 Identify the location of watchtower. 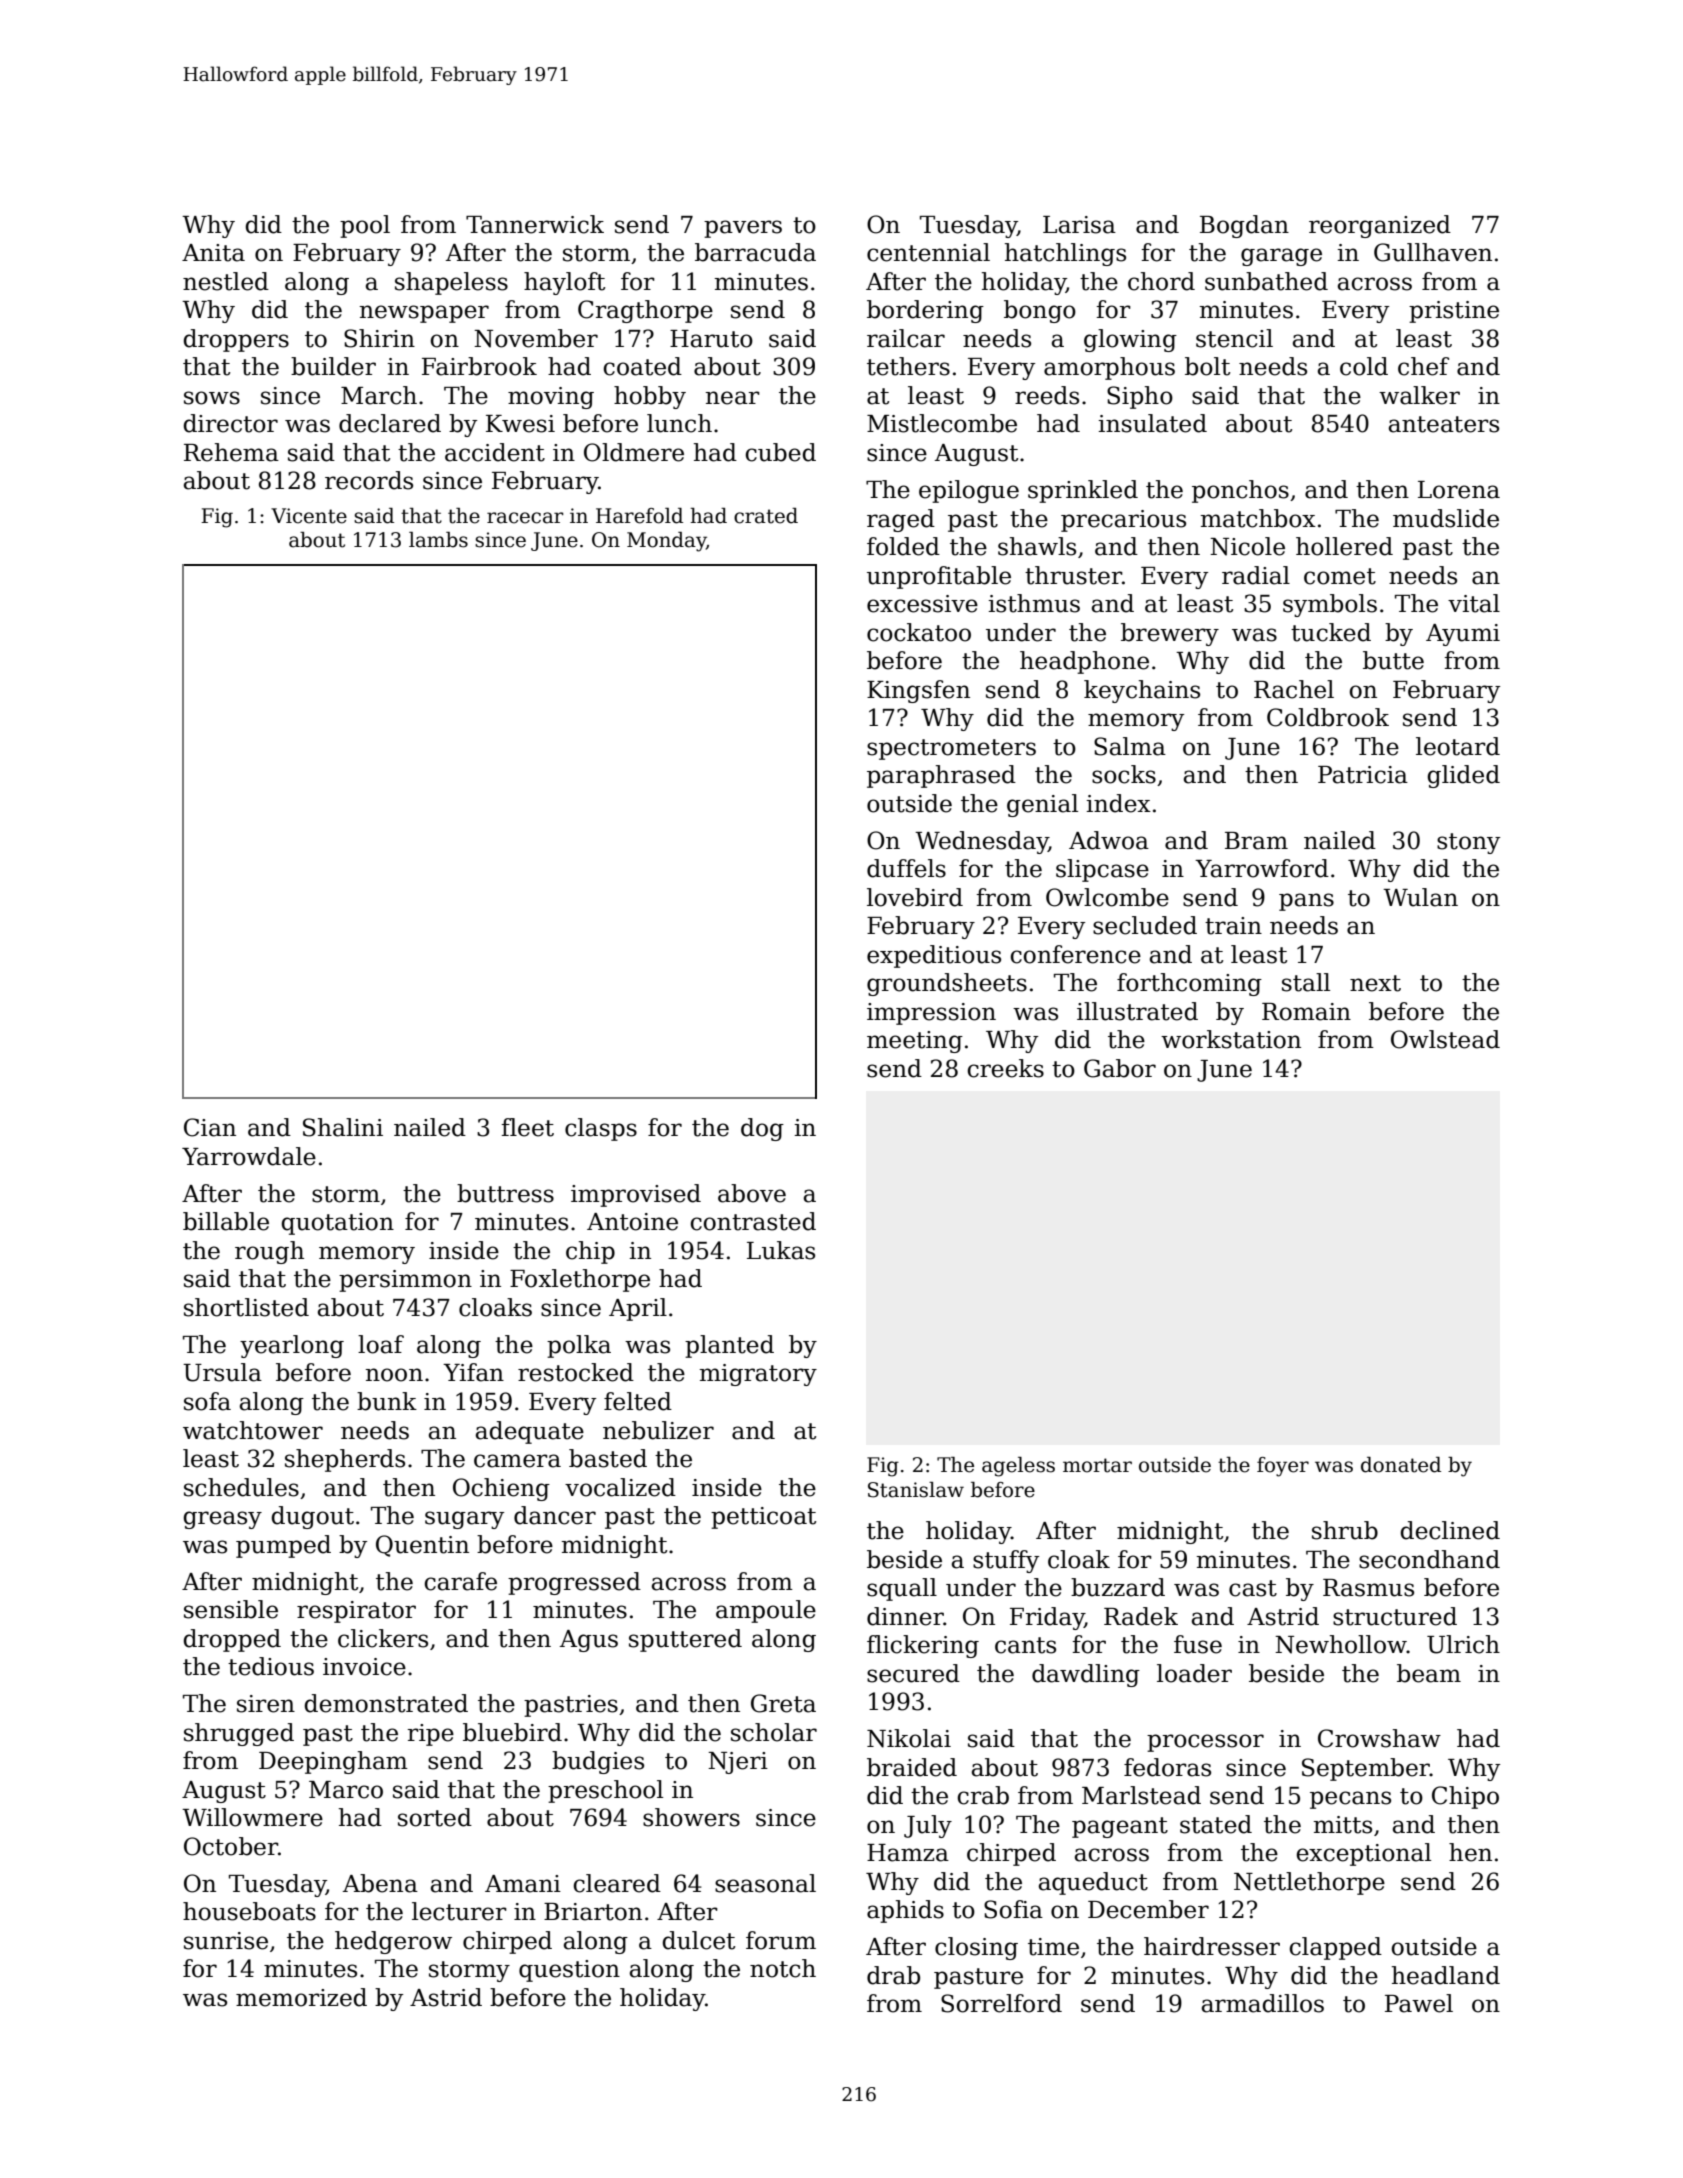
(253, 1430).
